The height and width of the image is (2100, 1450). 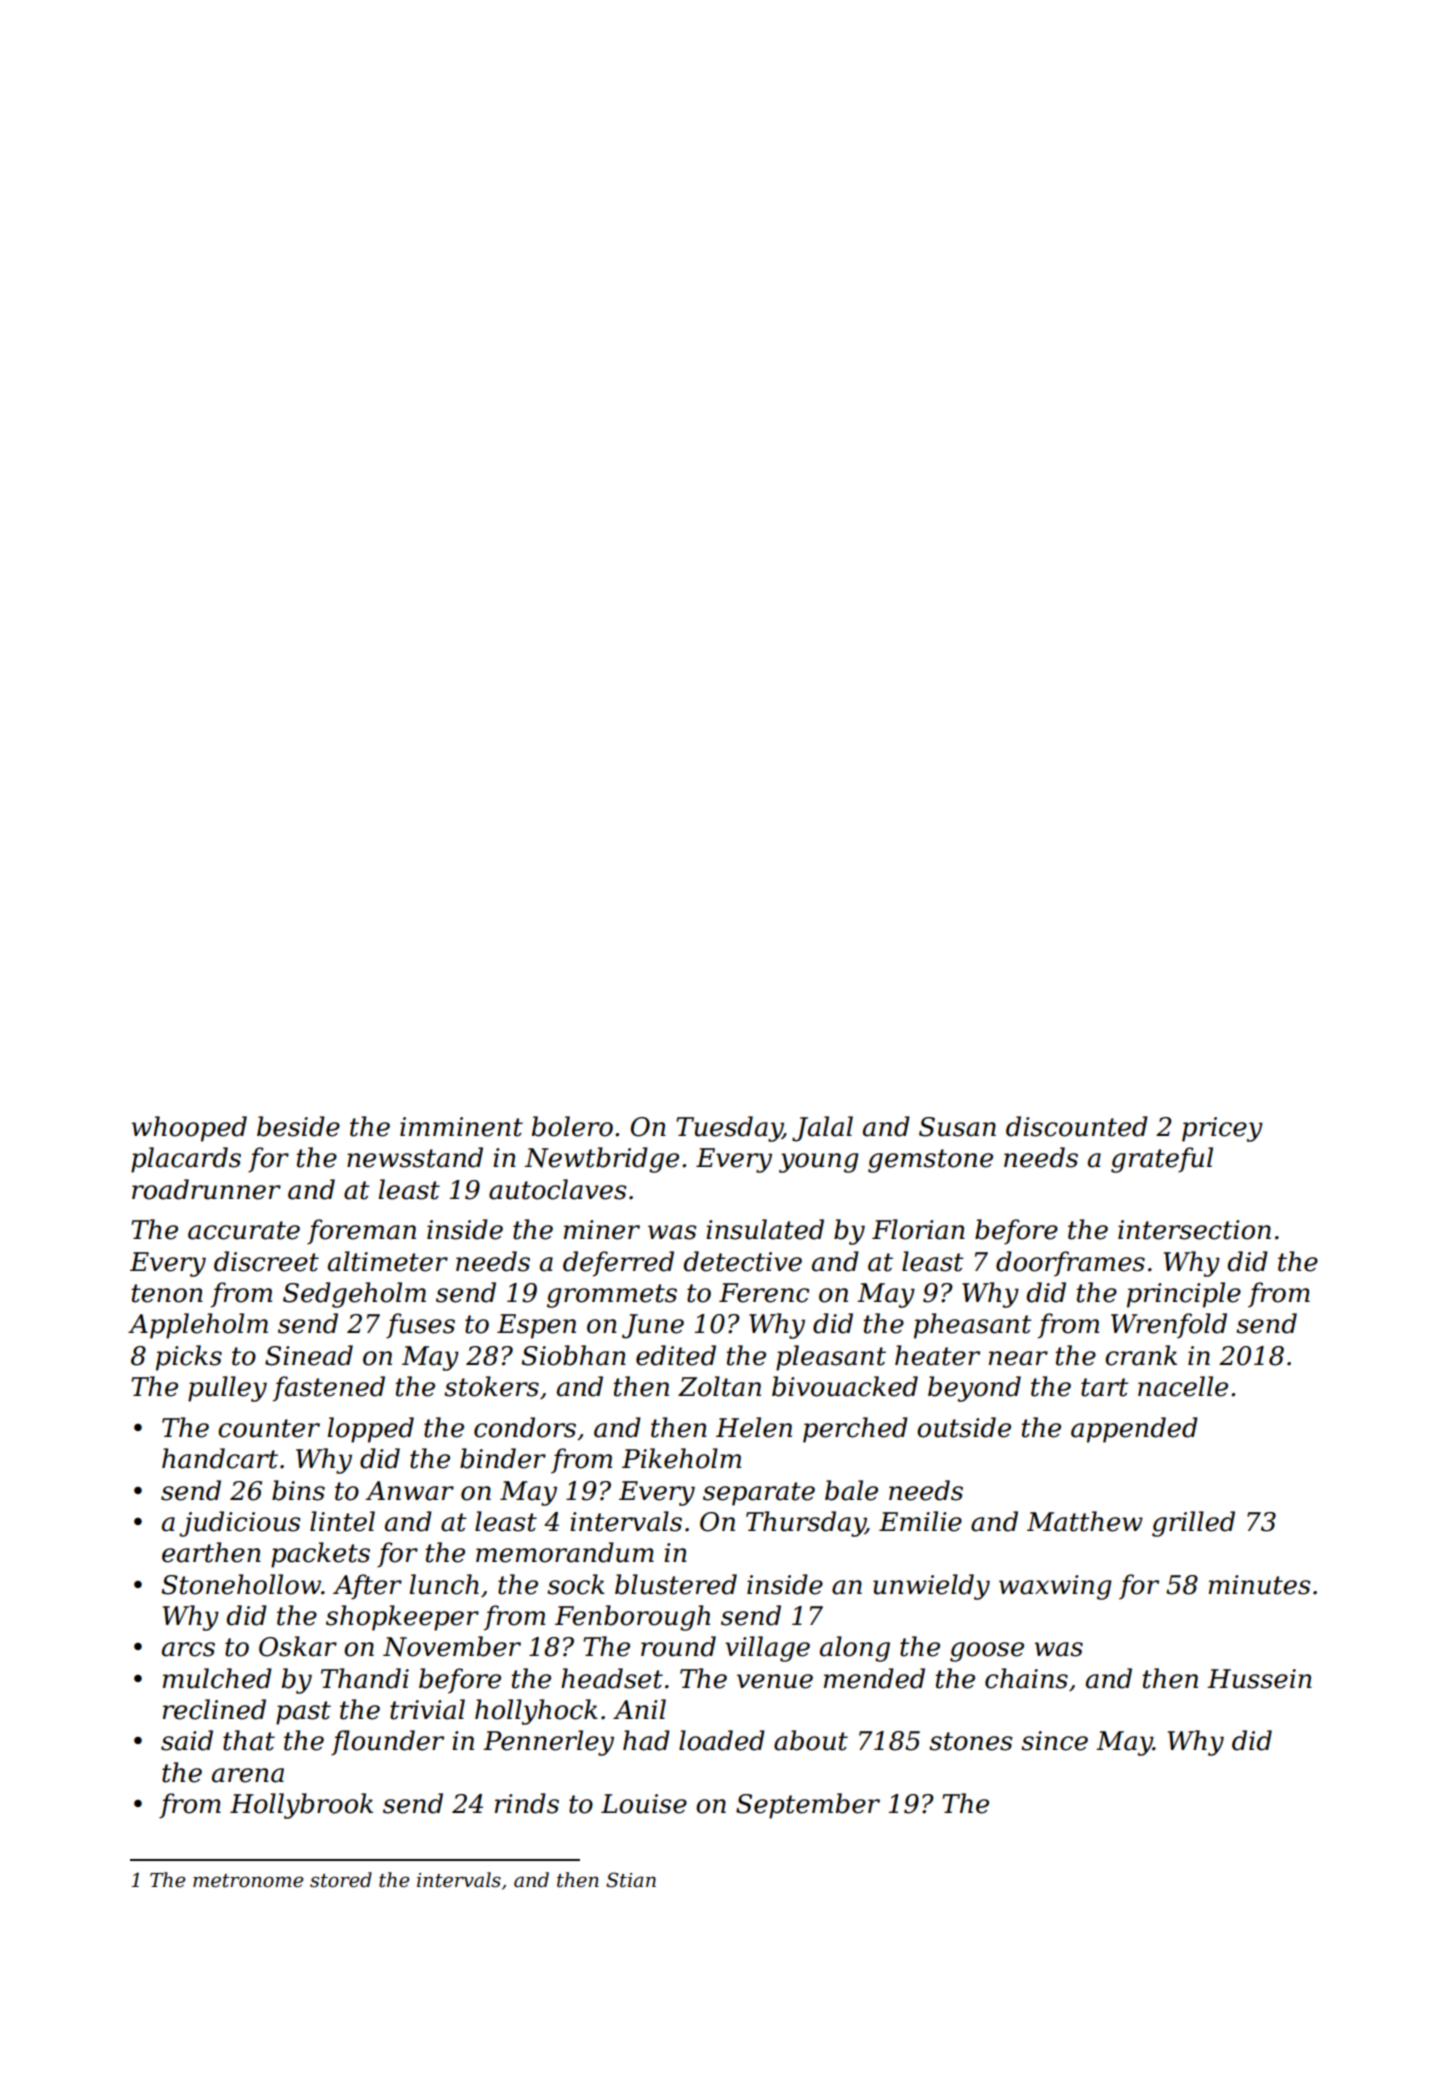 I want to click on bolero, so click(x=572, y=1126).
